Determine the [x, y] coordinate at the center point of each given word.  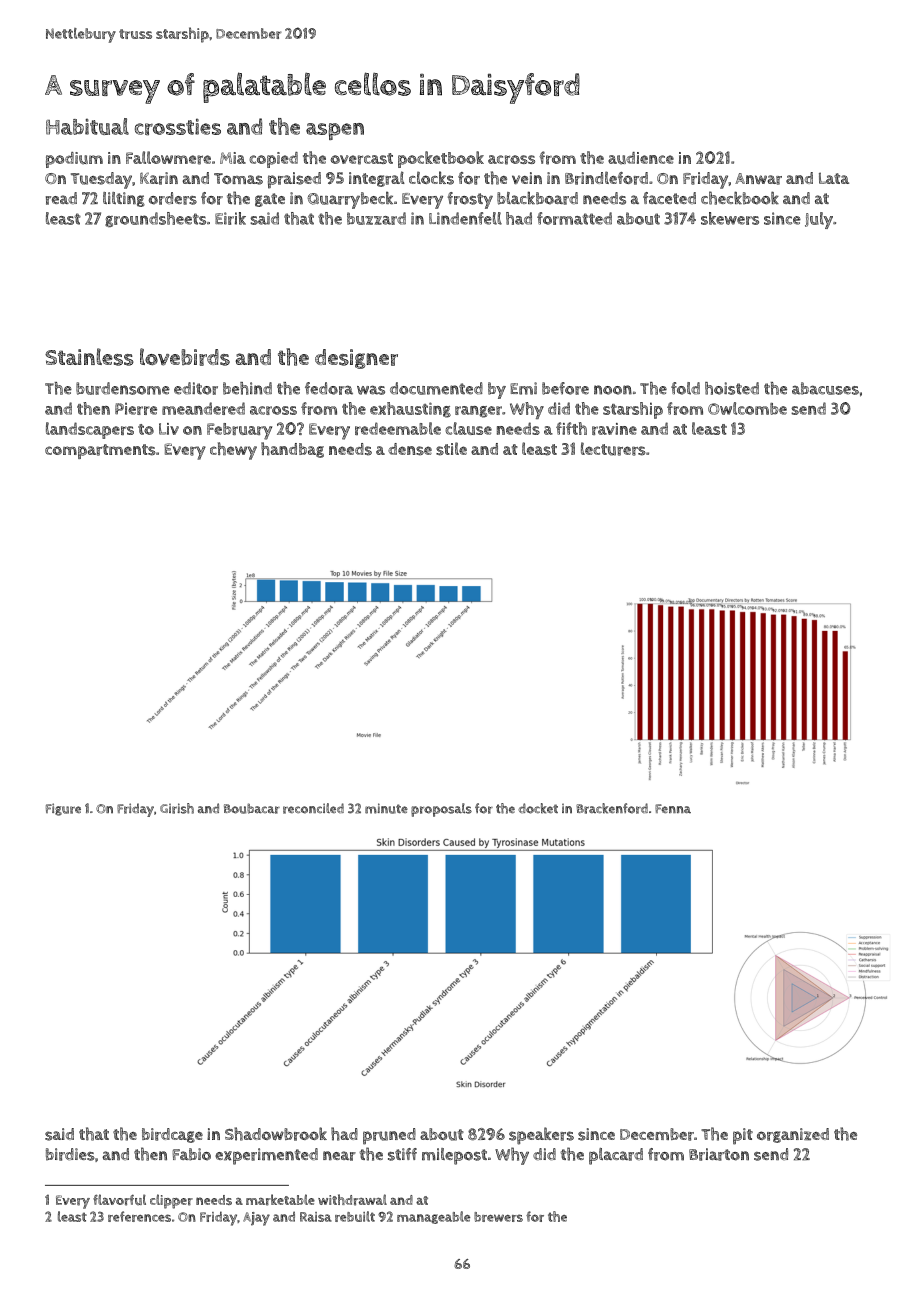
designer [356, 359]
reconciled [313, 808]
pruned [389, 1136]
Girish [177, 808]
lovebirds [185, 357]
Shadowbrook [276, 1134]
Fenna [673, 808]
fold [685, 388]
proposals [441, 810]
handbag [292, 450]
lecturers [613, 449]
